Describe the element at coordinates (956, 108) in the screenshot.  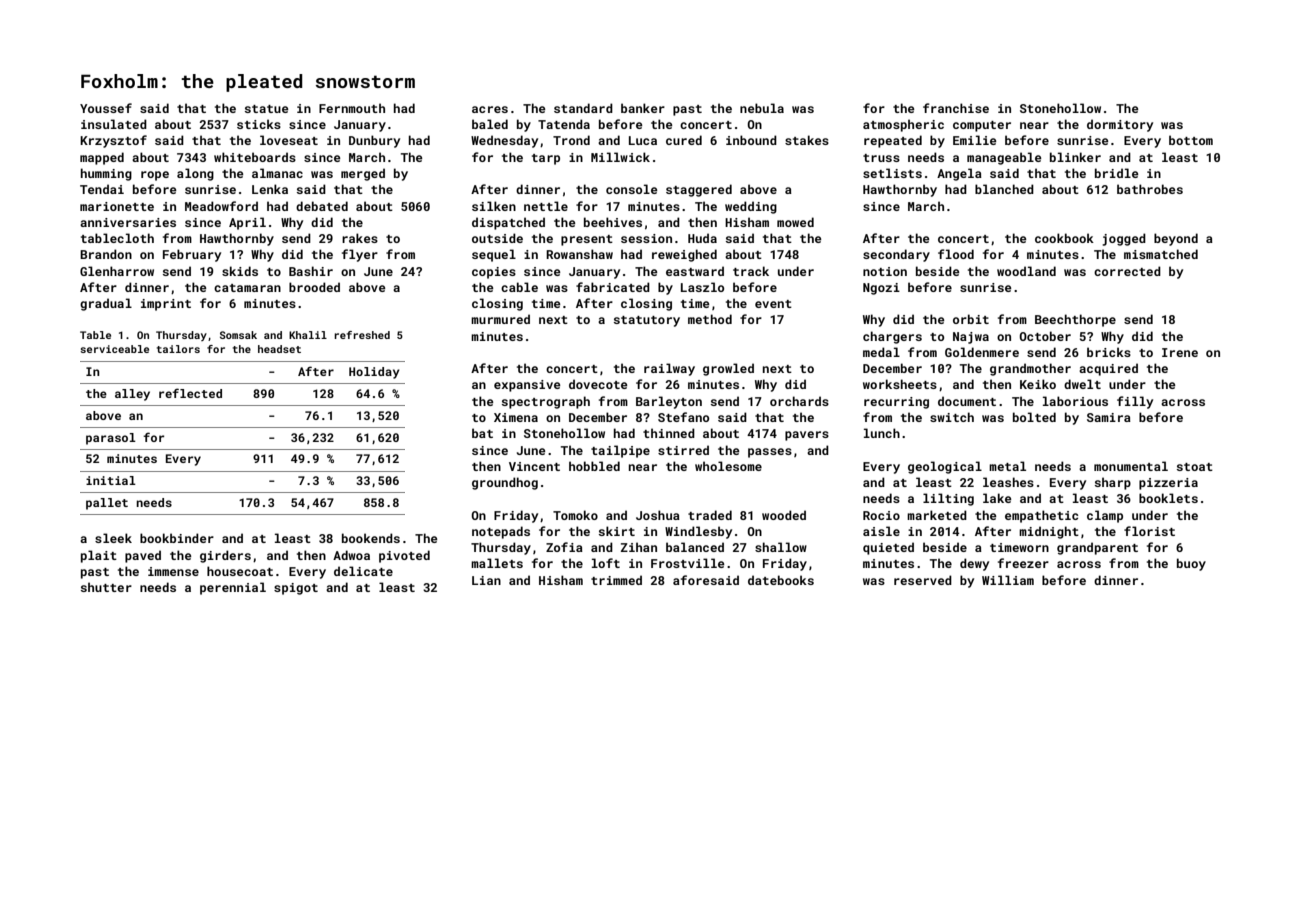
I see `franchise` at that location.
